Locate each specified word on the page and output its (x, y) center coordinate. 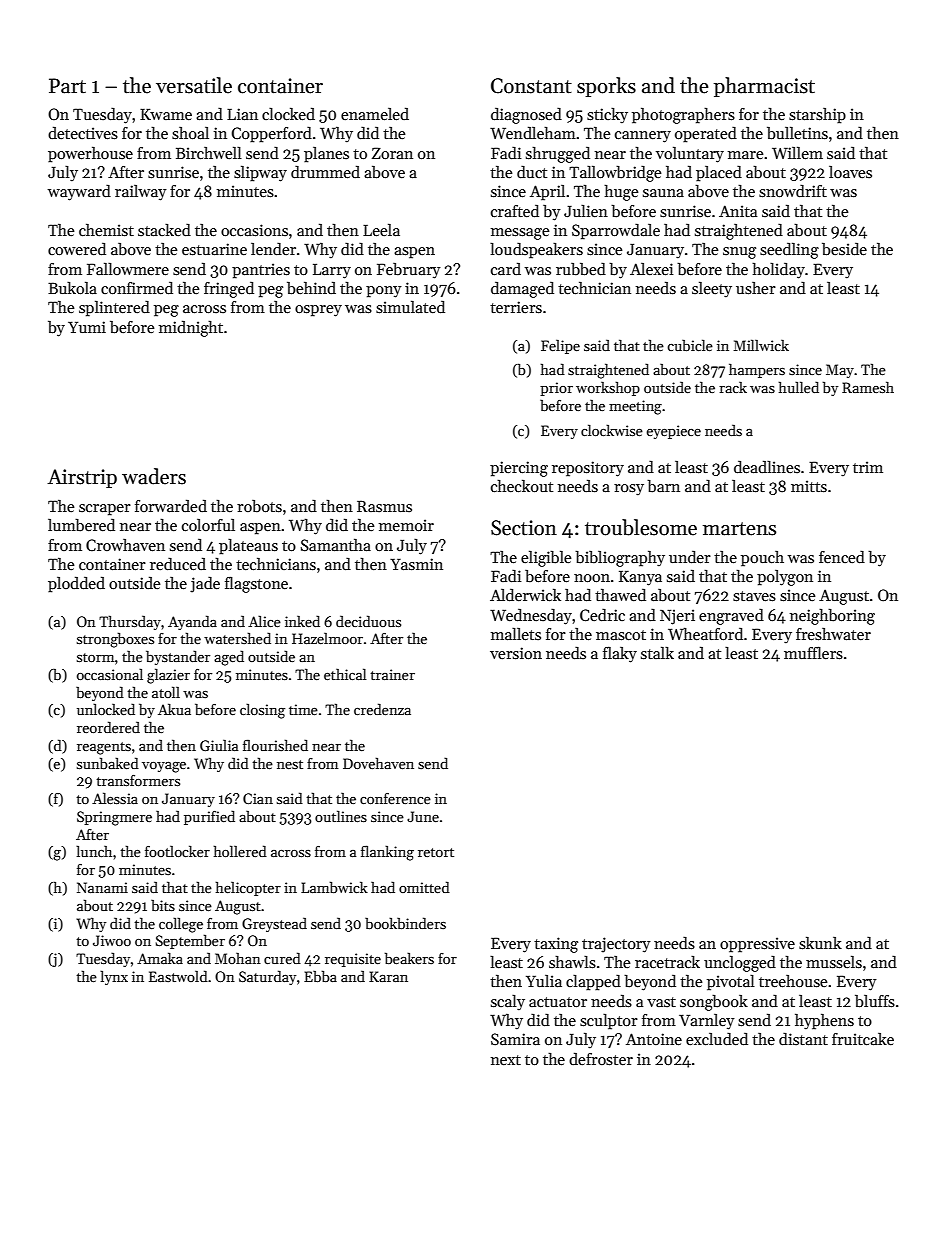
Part (67, 86)
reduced (178, 564)
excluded (717, 1038)
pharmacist (764, 87)
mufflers (813, 653)
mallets (516, 634)
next (506, 1060)
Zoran (392, 153)
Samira (515, 1039)
